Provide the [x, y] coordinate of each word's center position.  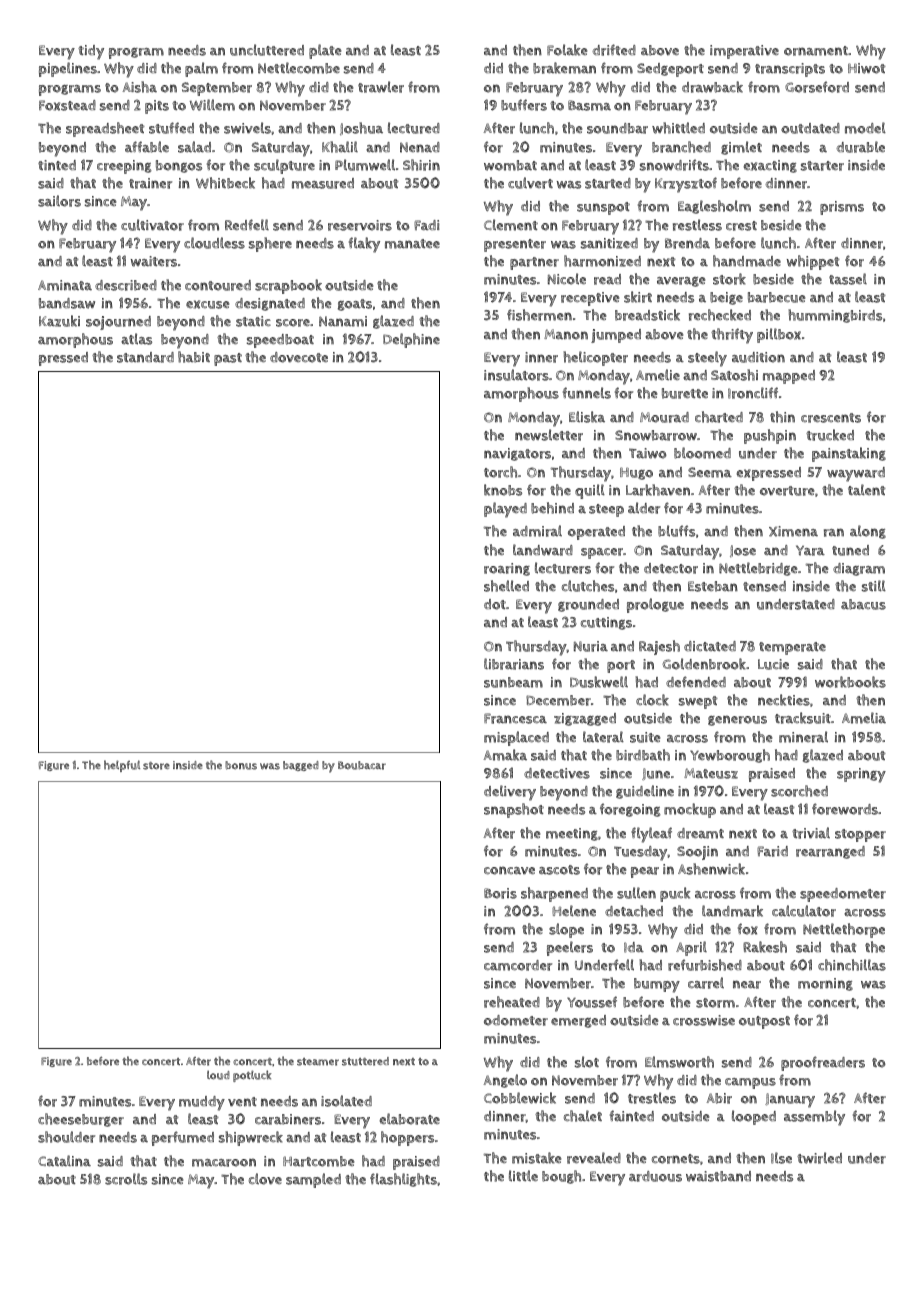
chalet [583, 1116]
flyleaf [651, 835]
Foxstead [67, 105]
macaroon [224, 1162]
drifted [614, 50]
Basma [589, 105]
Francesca [515, 718]
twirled [819, 1158]
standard [145, 357]
